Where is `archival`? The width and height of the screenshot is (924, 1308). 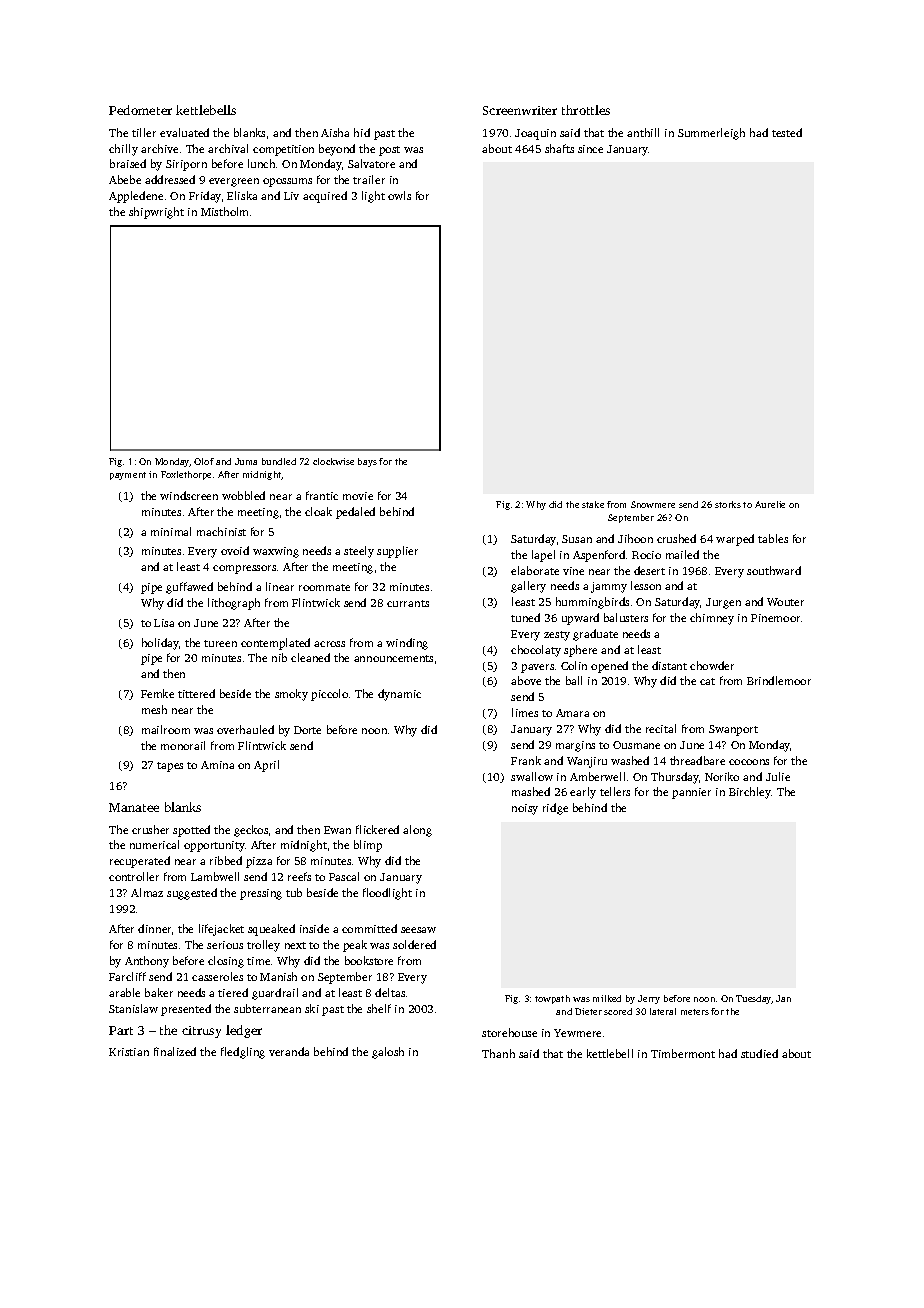
archival is located at coordinates (228, 148).
